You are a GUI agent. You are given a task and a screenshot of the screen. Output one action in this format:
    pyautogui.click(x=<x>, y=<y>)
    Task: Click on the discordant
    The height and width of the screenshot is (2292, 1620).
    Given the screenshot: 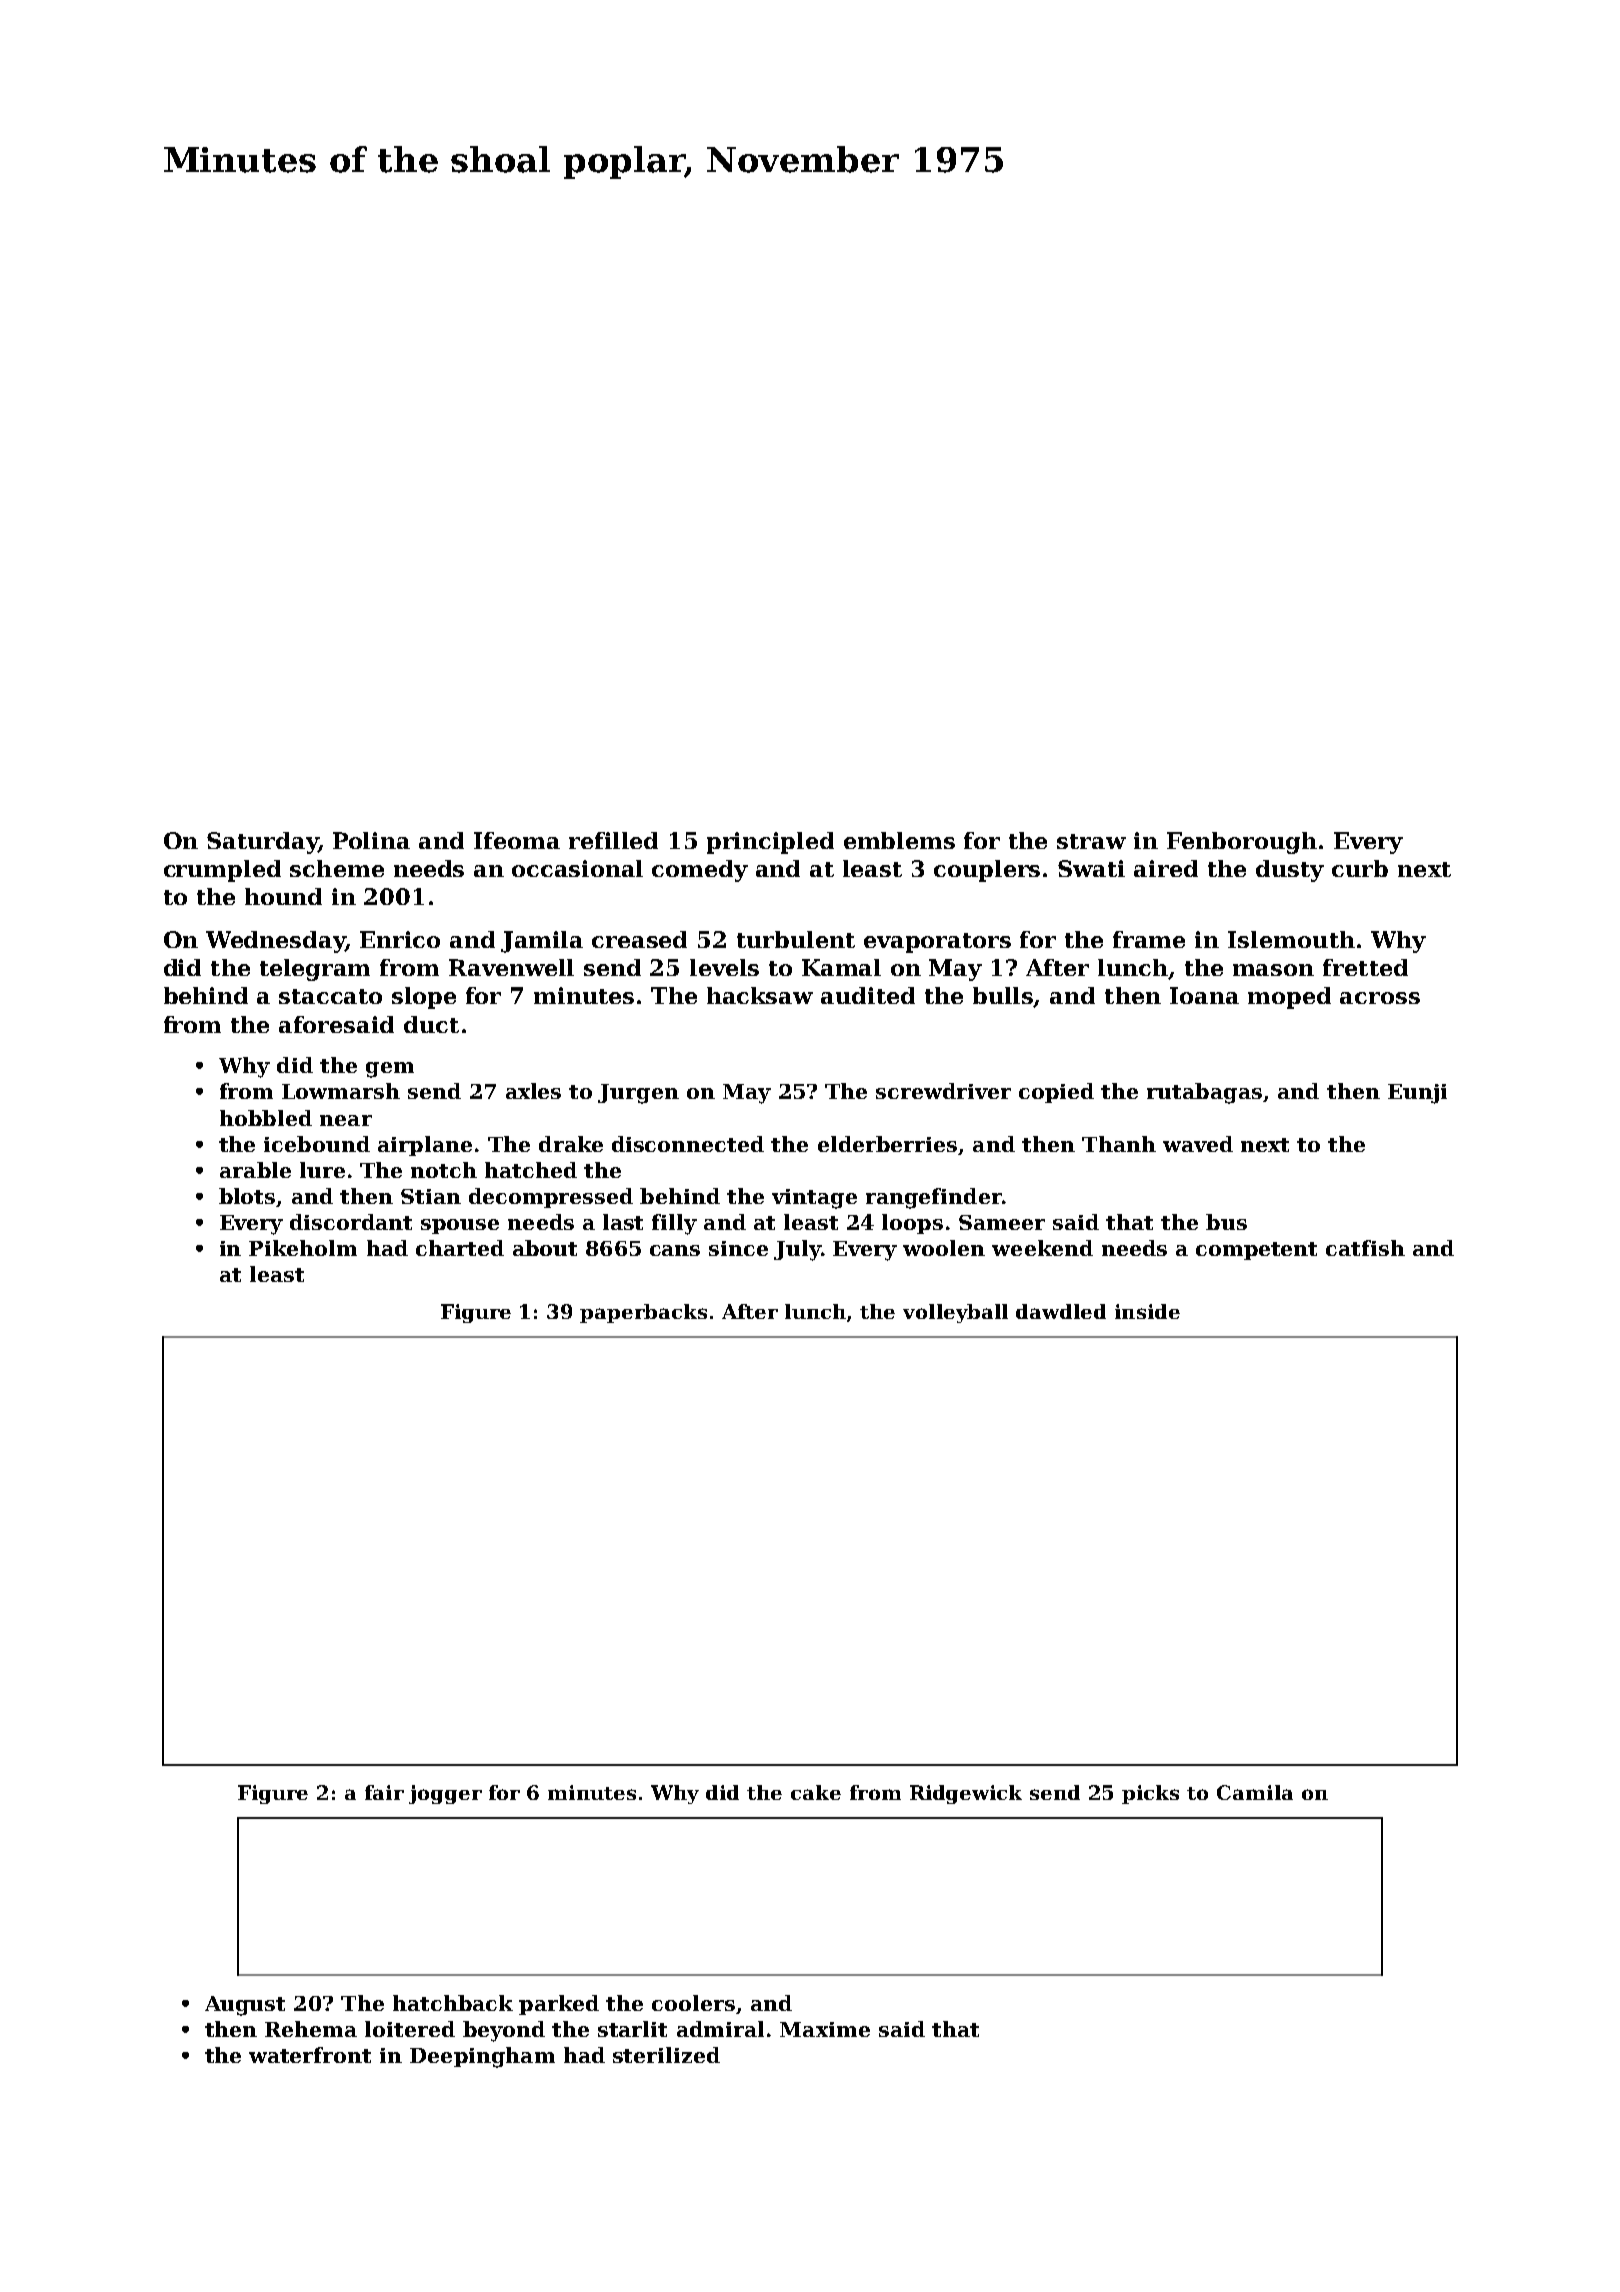 What is the action you would take?
    pyautogui.click(x=351, y=1222)
